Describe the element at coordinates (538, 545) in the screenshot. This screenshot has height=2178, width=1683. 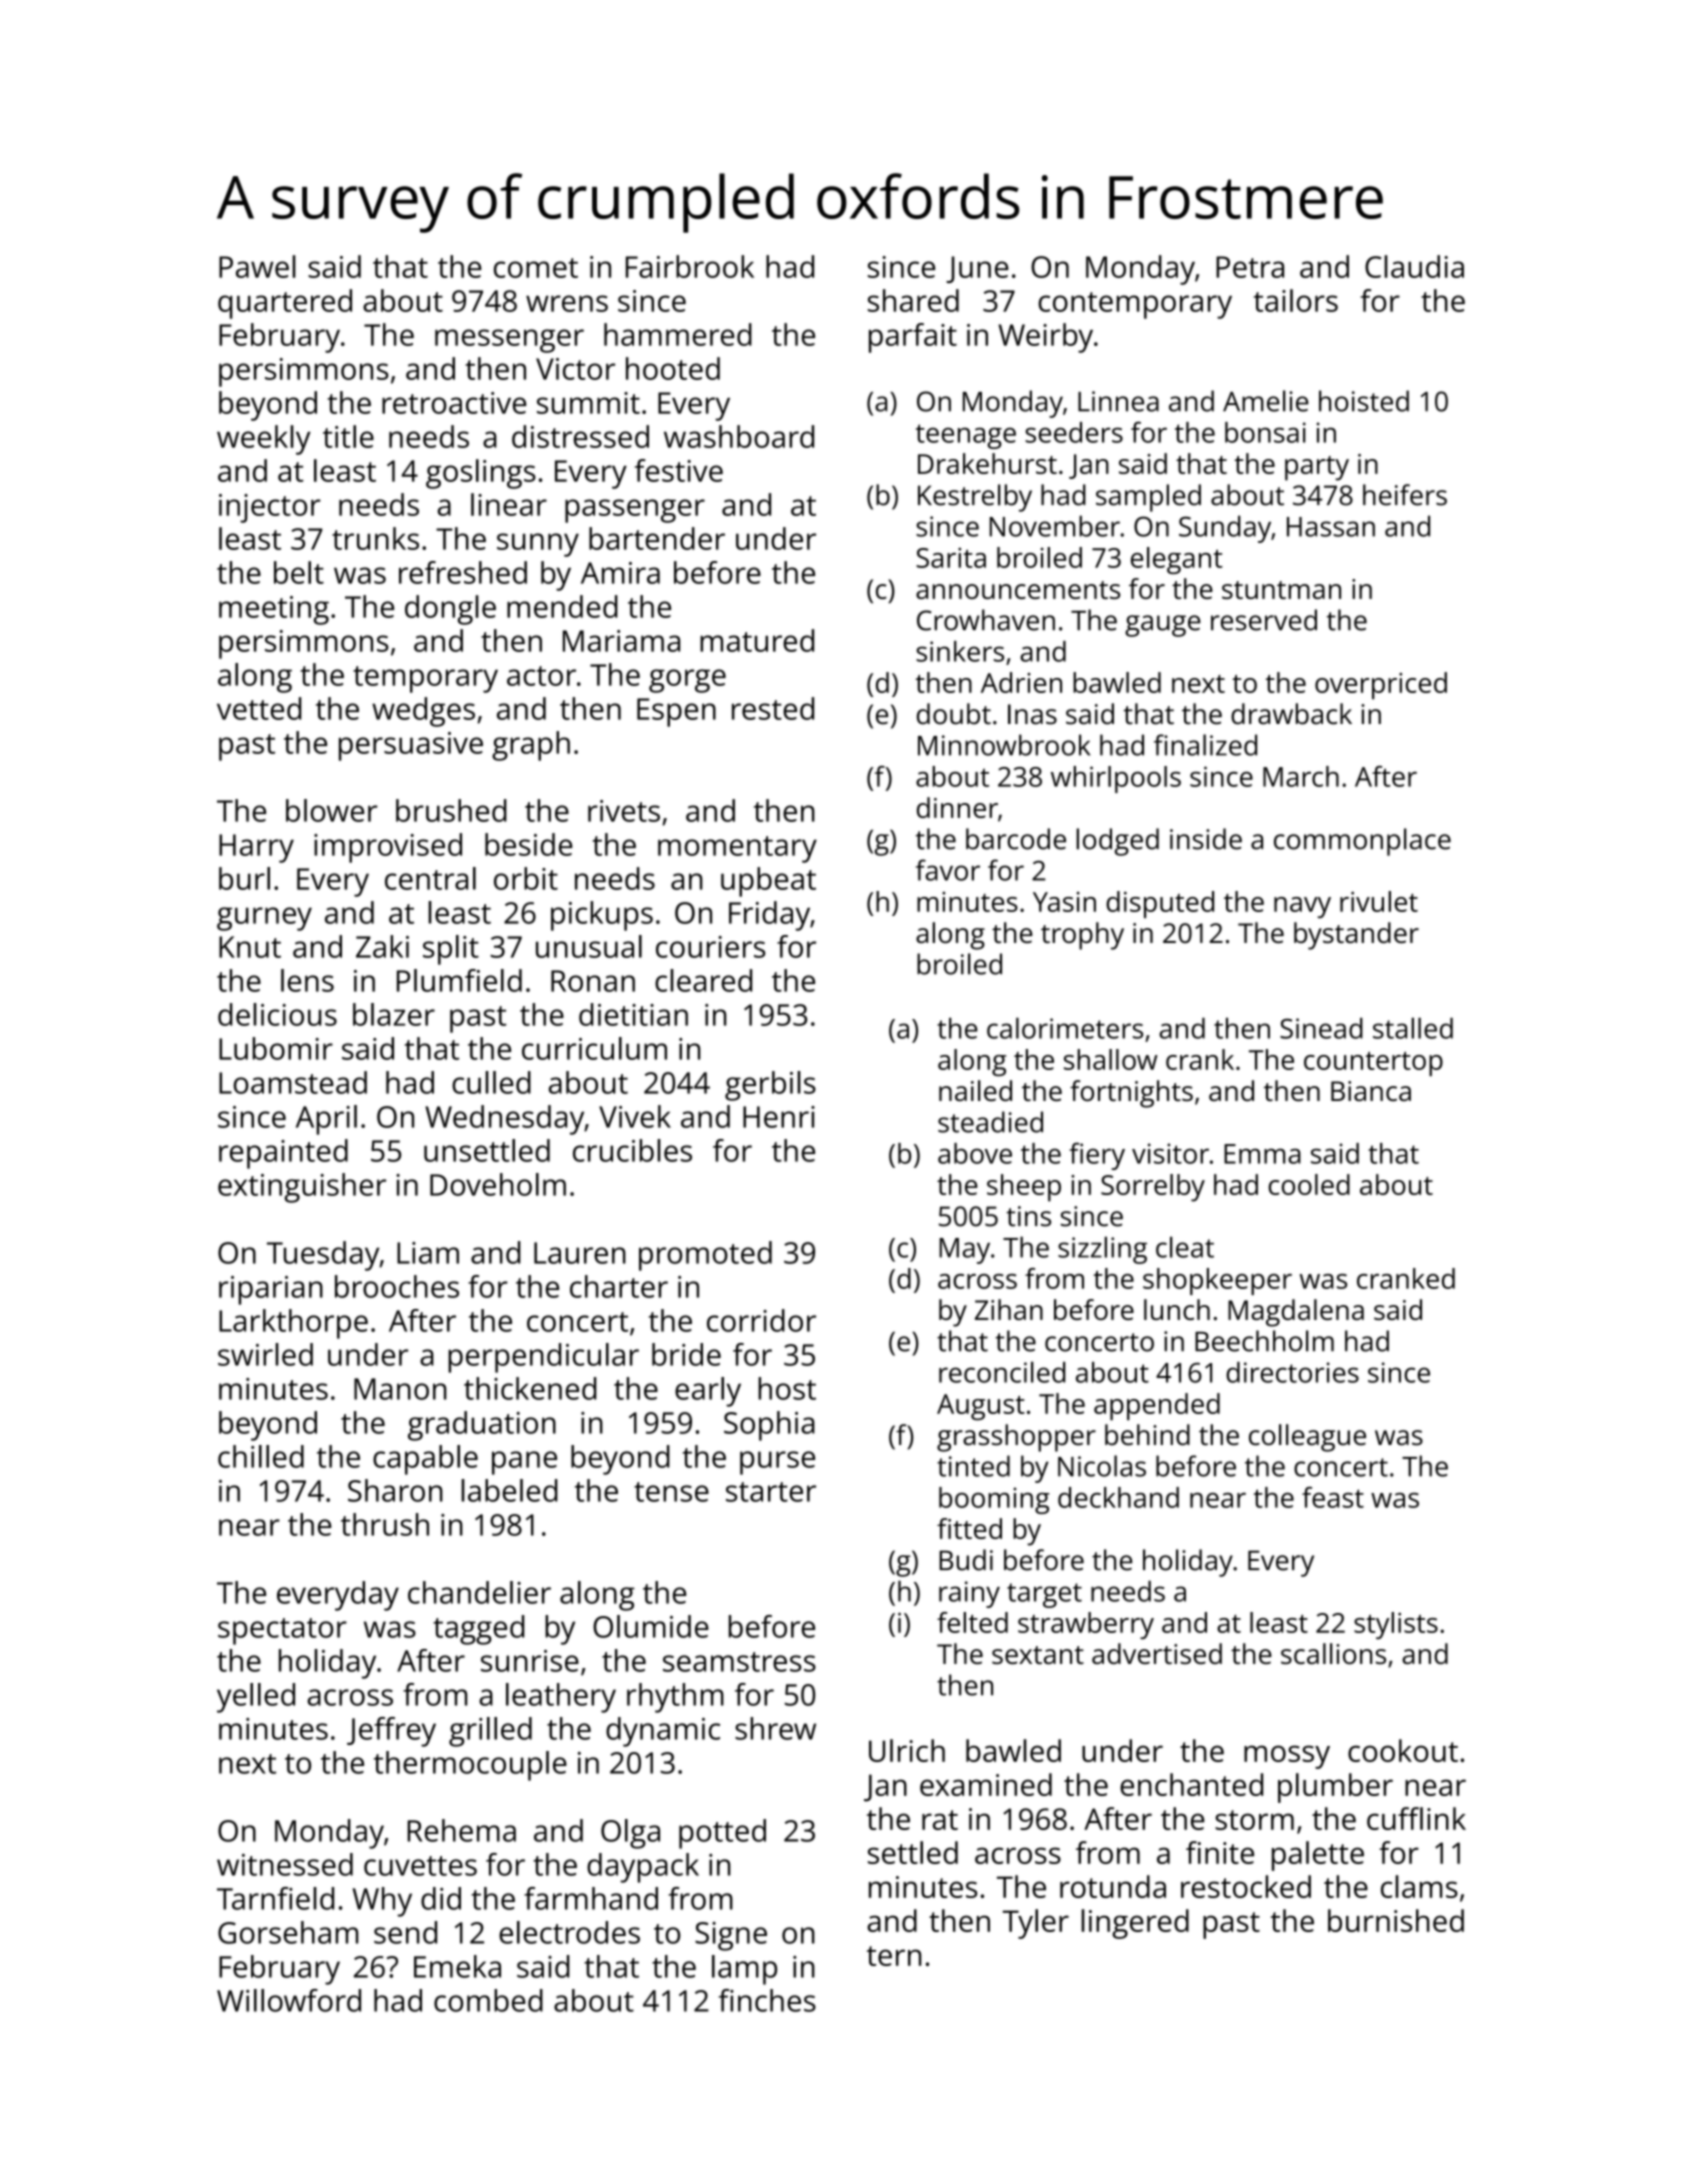
I see `sunny` at that location.
